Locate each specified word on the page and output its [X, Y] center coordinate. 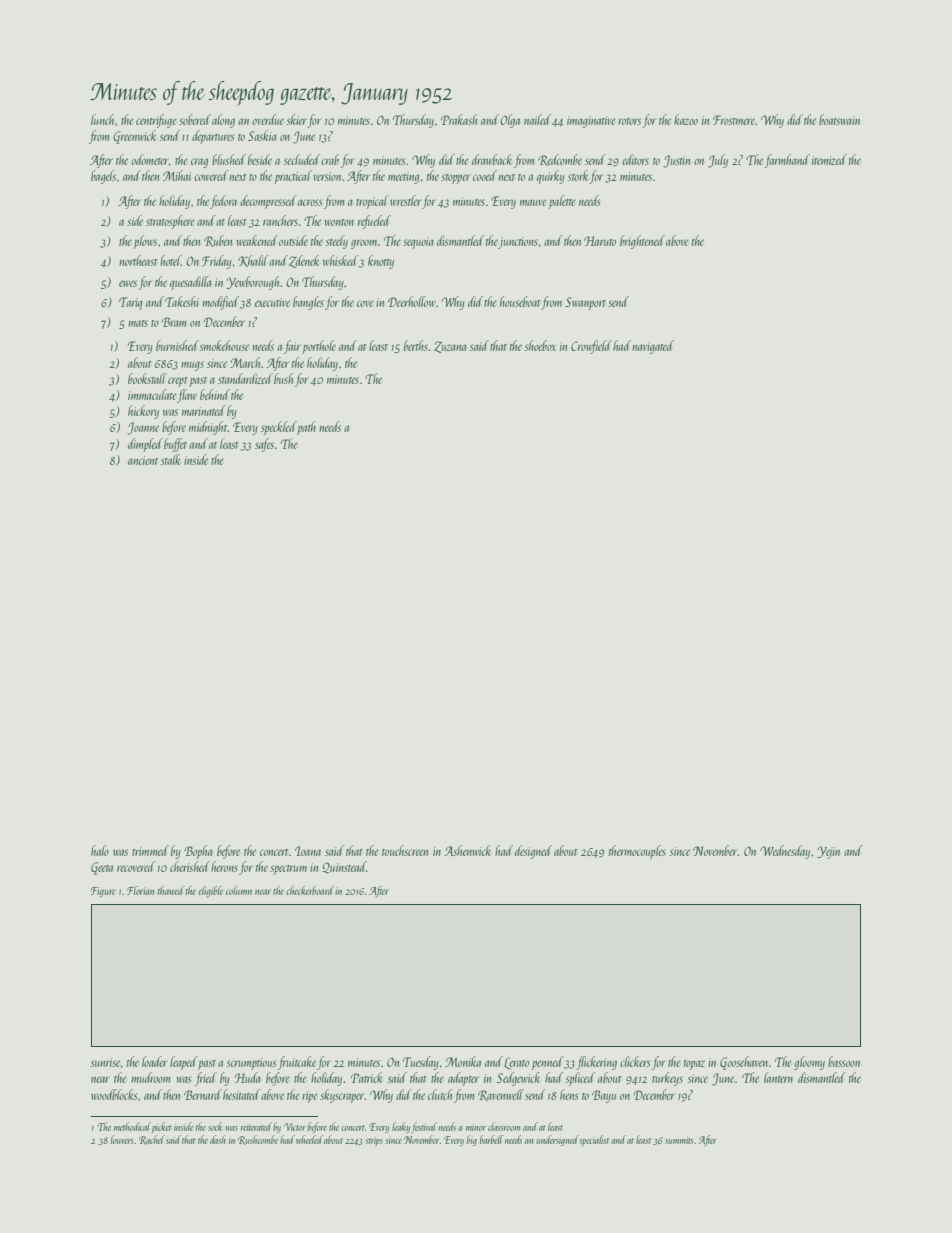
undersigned [557, 1140]
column [239, 890]
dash [218, 1139]
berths [416, 345]
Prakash [459, 119]
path [306, 428]
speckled [279, 428]
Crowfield [591, 347]
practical [293, 177]
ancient [143, 460]
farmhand [787, 161]
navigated [653, 347]
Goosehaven [744, 1063]
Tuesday [421, 1063]
